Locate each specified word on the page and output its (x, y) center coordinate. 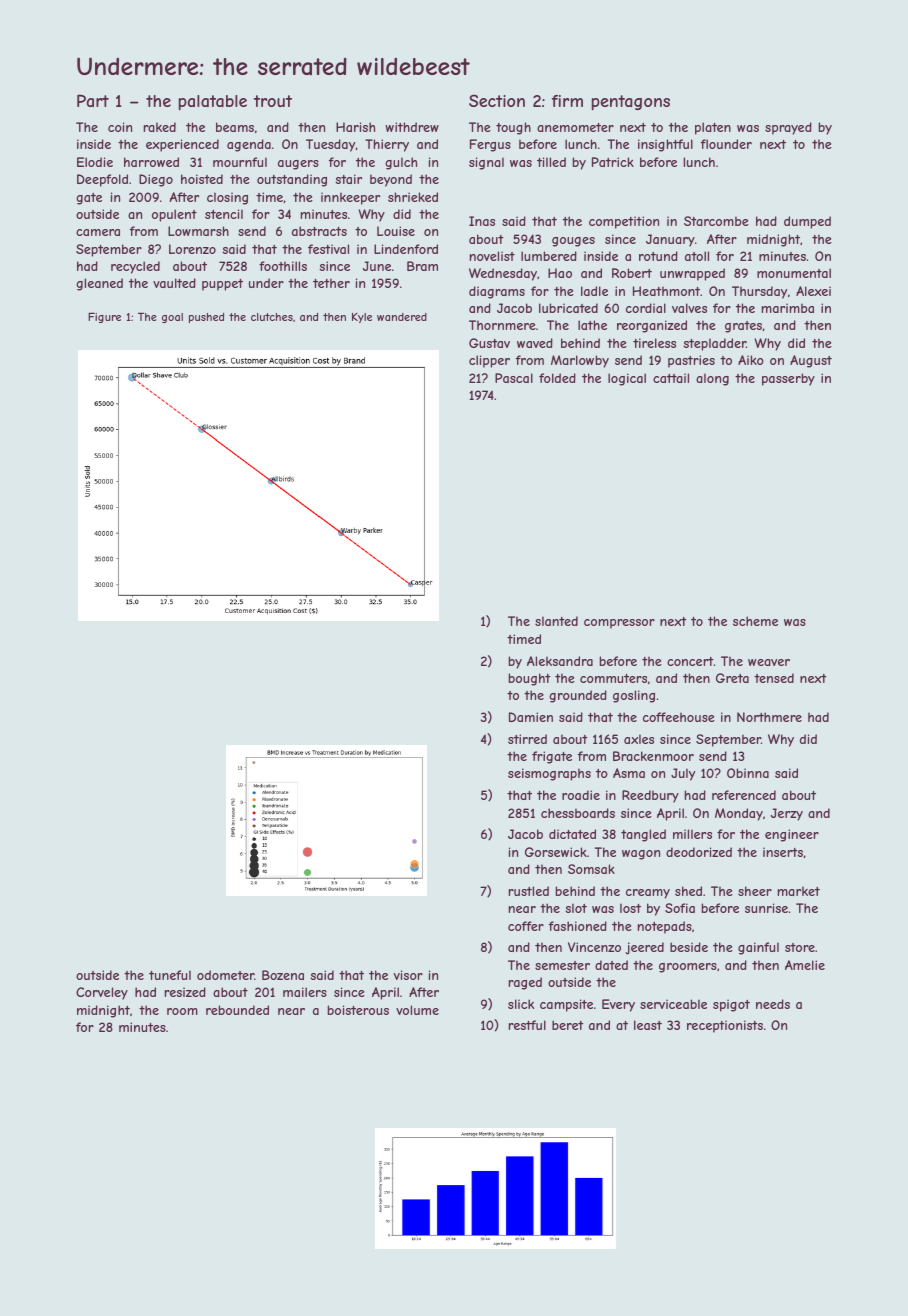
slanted (556, 621)
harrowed (151, 162)
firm (567, 101)
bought (529, 679)
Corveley (102, 993)
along (712, 379)
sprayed (788, 128)
